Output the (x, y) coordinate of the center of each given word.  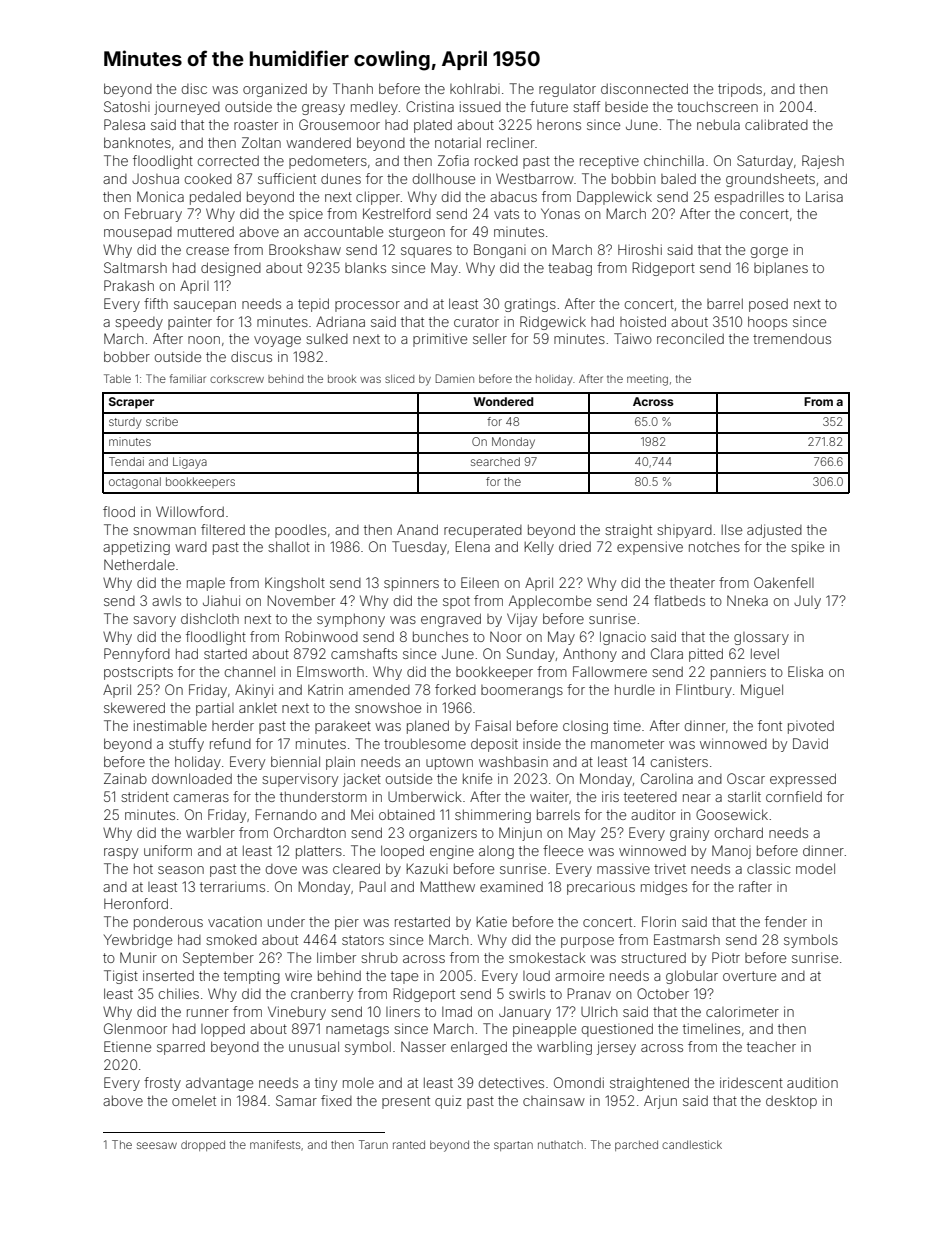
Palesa (124, 124)
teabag (570, 269)
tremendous (792, 338)
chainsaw (554, 1100)
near (697, 798)
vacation (235, 921)
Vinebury (297, 1013)
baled (678, 178)
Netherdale (139, 564)
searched (495, 461)
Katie (491, 921)
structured (653, 957)
